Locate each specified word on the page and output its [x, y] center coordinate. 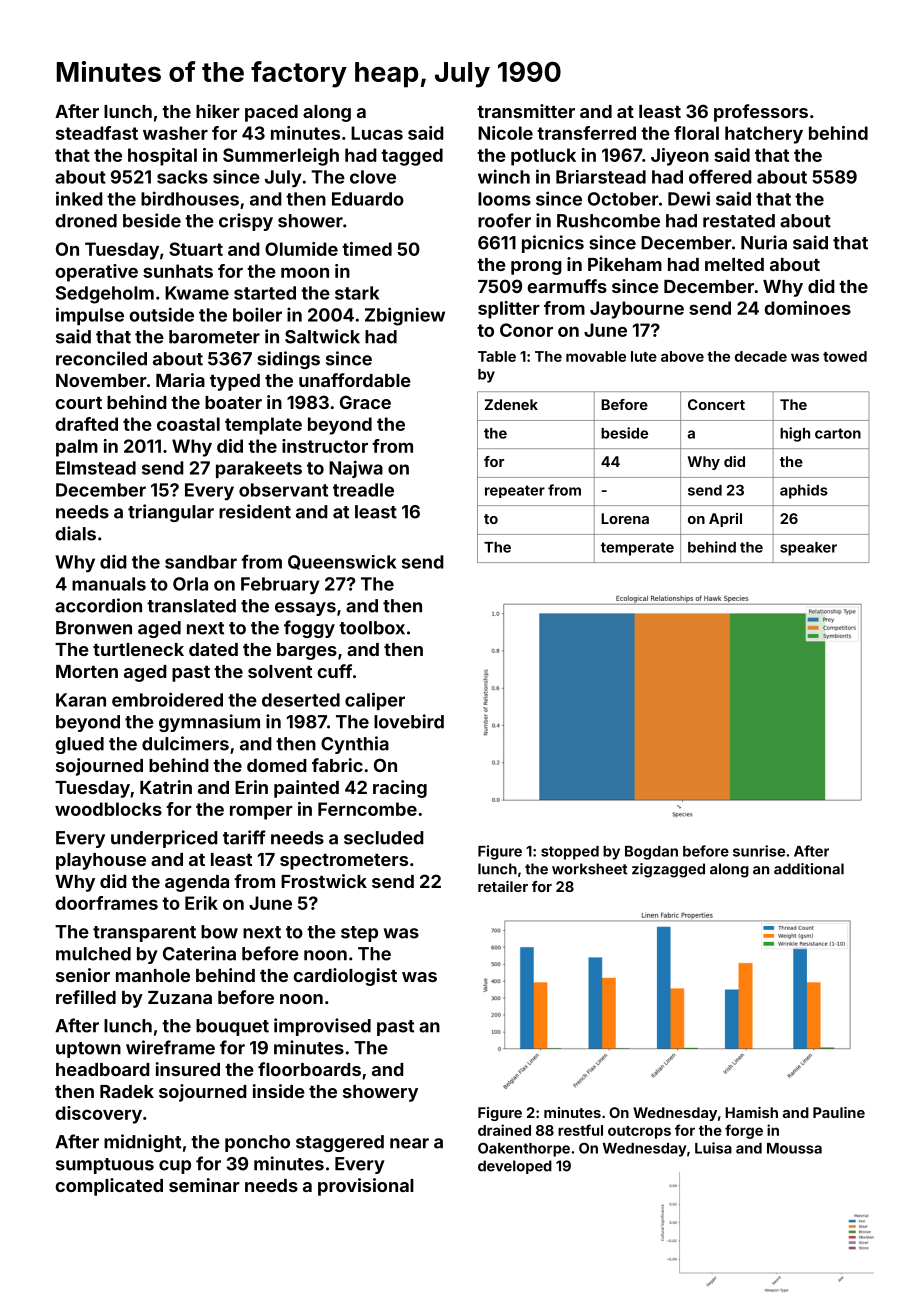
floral [696, 133]
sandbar [201, 562]
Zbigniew [405, 316]
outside [161, 314]
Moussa [794, 1148]
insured [188, 1069]
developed [515, 1167]
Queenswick [342, 562]
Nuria [764, 242]
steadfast [97, 133]
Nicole [505, 133]
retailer [503, 886]
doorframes [106, 903]
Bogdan [651, 853]
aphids [804, 491]
